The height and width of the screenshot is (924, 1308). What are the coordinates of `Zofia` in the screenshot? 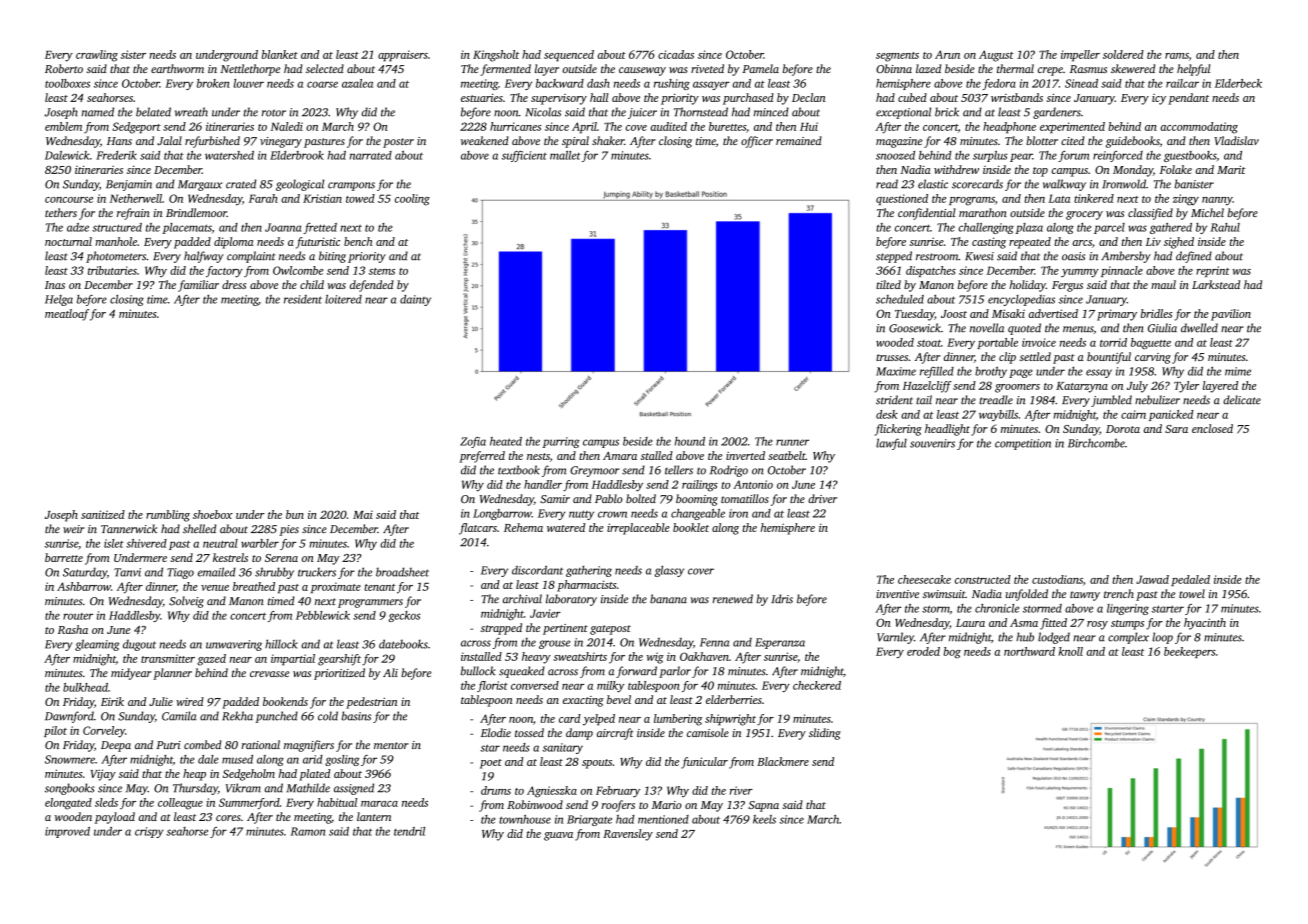 It's located at (473, 442).
